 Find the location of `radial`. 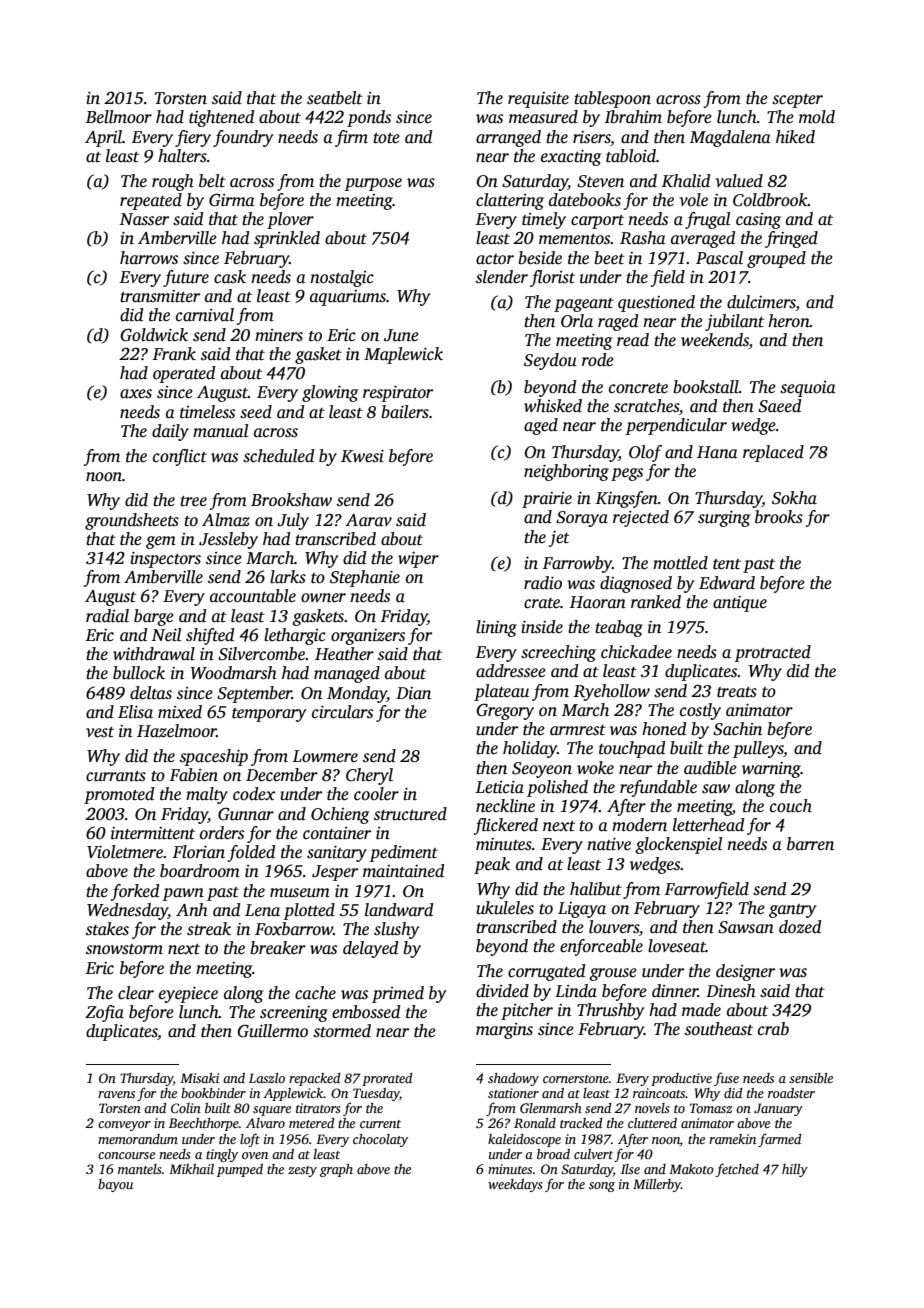

radial is located at coordinates (107, 616).
